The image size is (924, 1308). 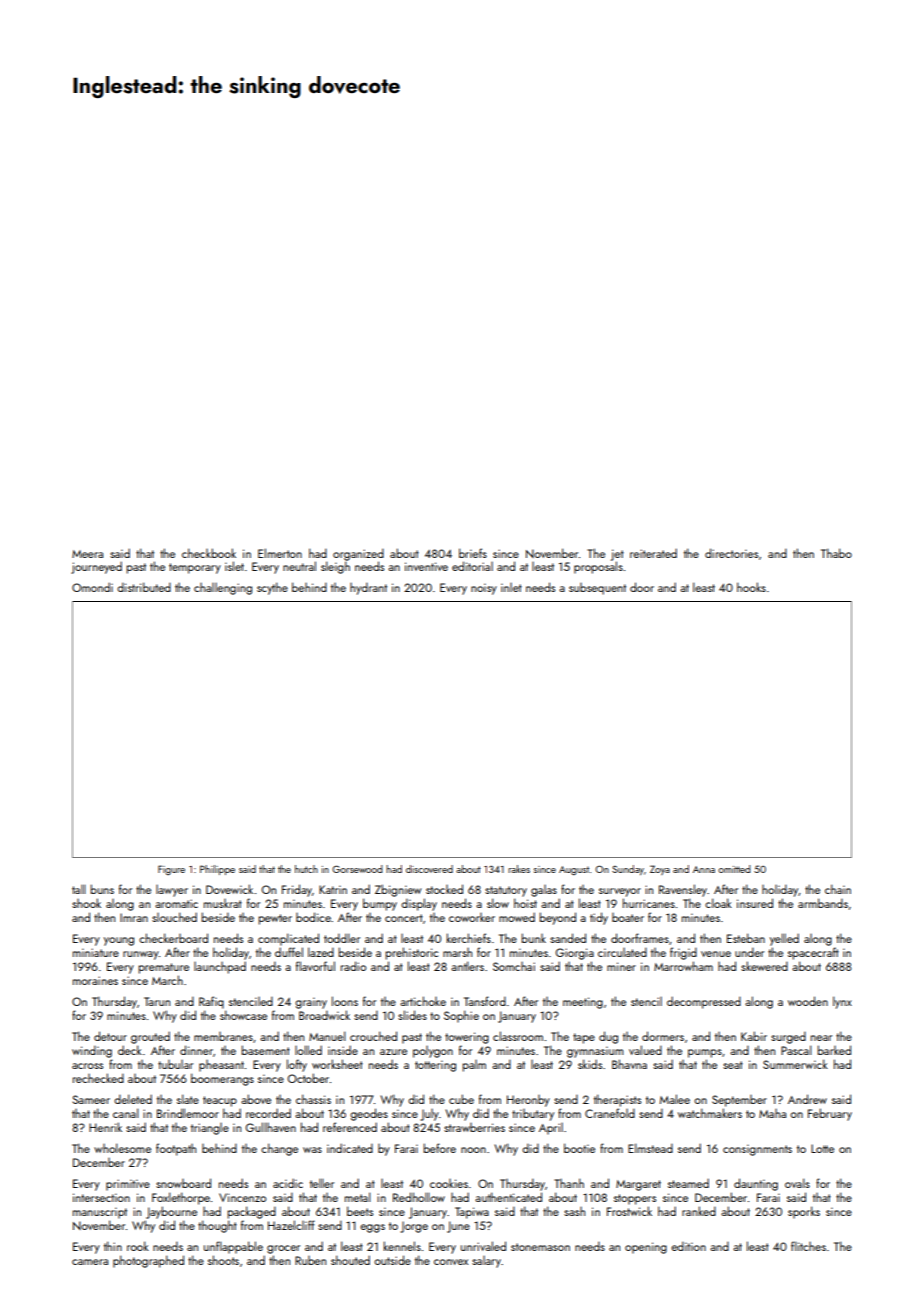 What do you see at coordinates (551, 1129) in the document?
I see `April` at bounding box center [551, 1129].
